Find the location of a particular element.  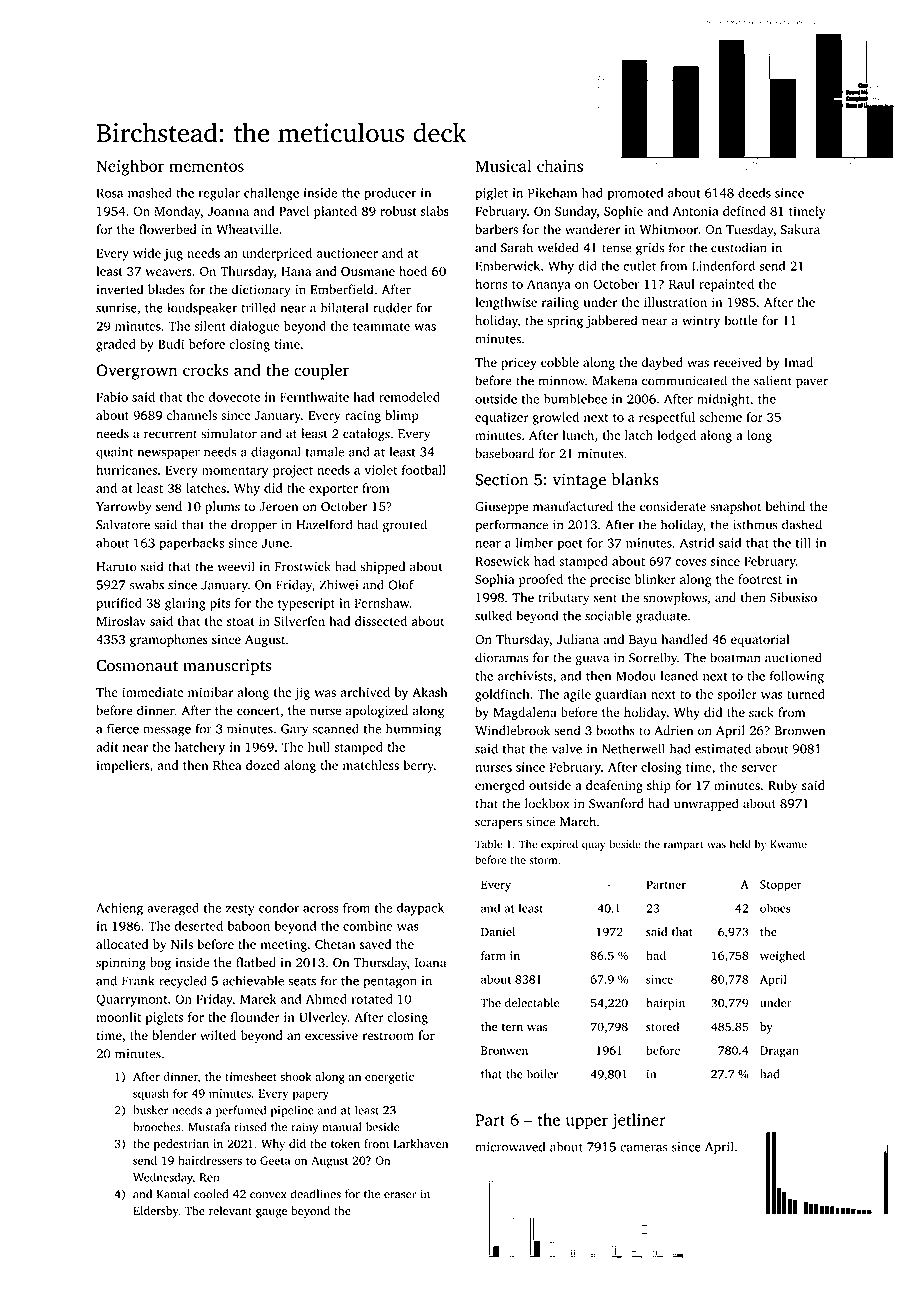

turned is located at coordinates (806, 694).
